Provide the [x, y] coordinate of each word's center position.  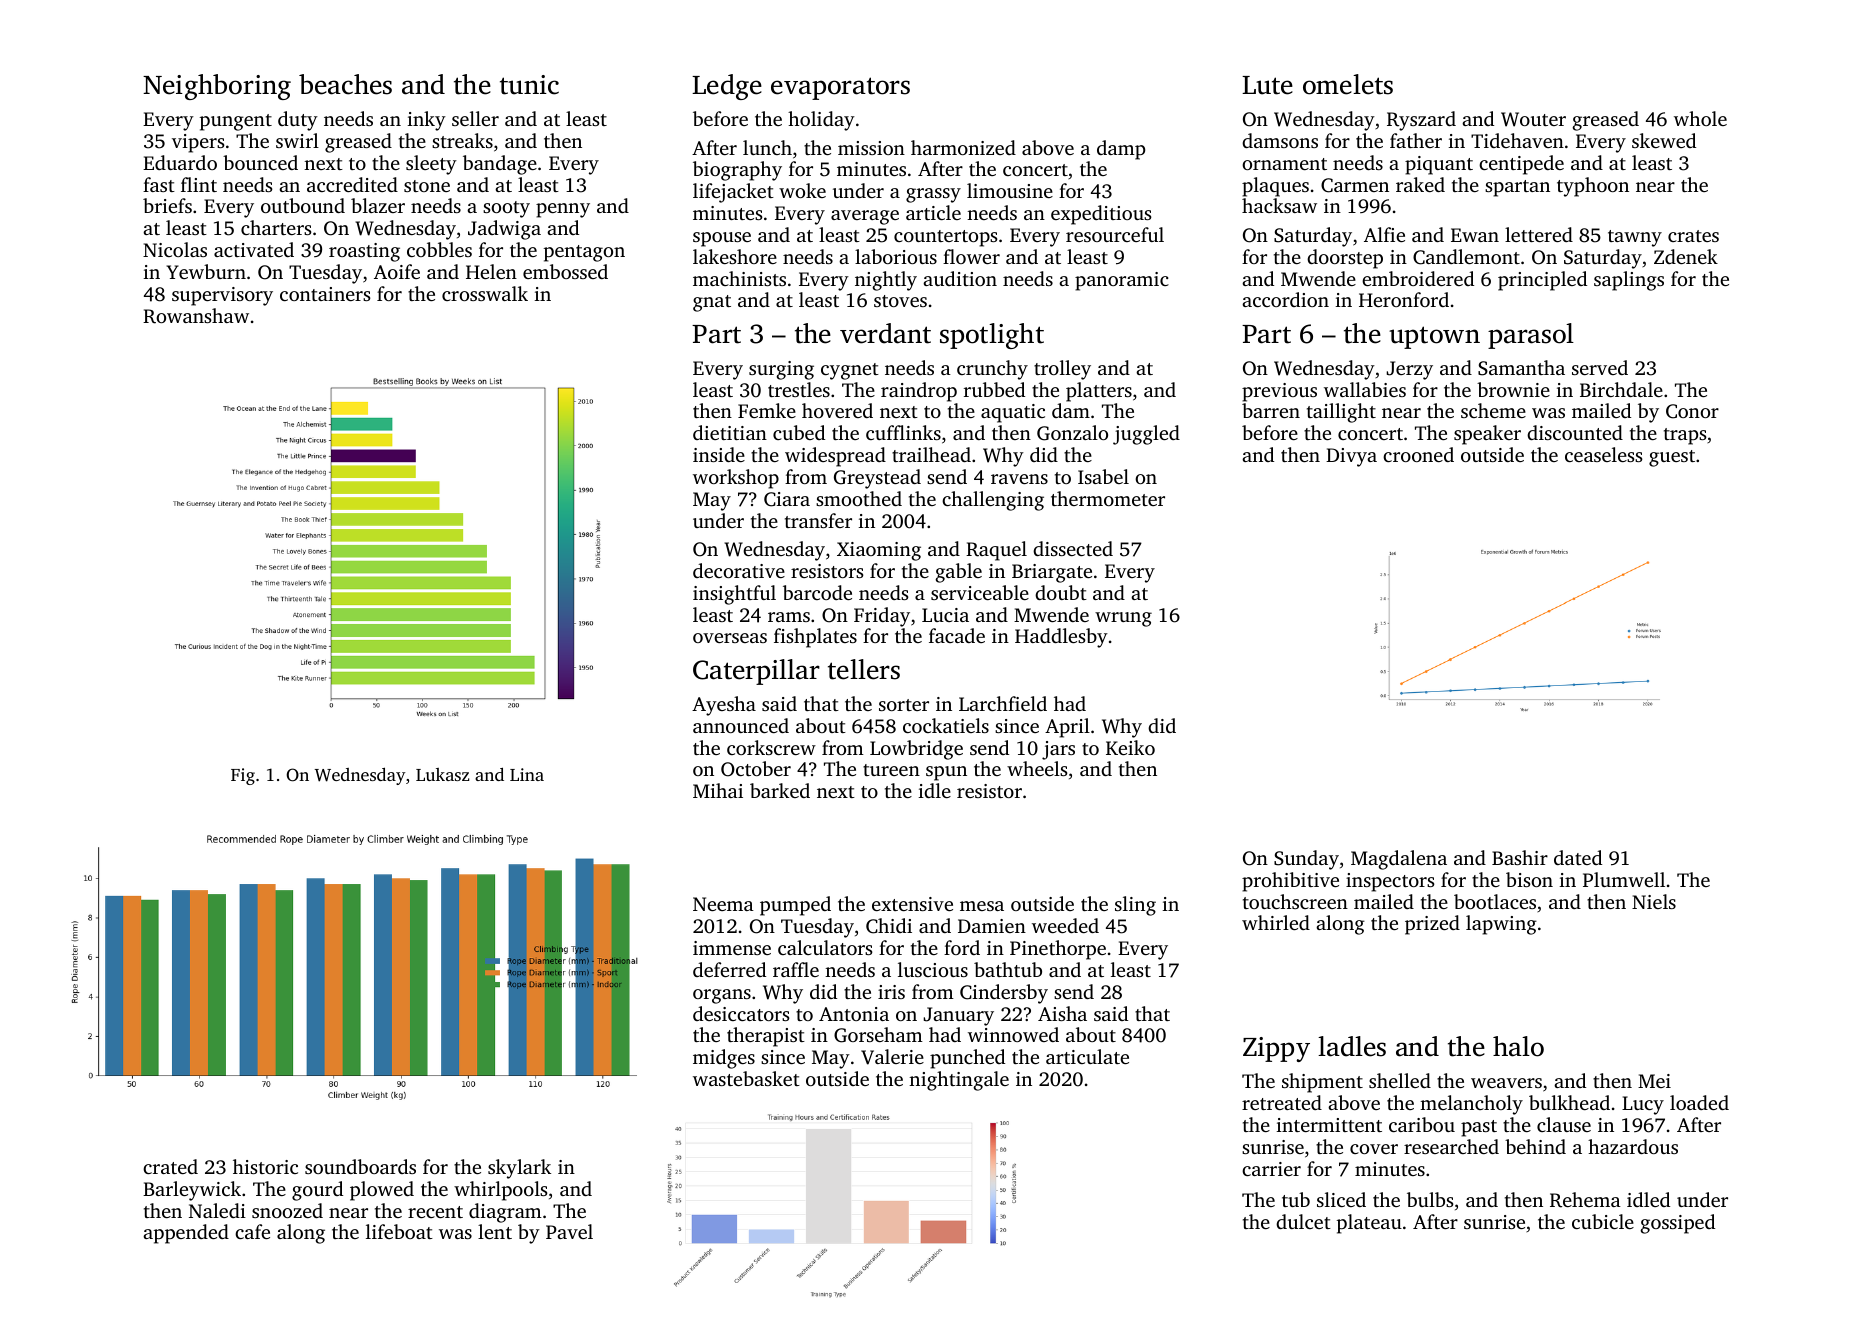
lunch [767, 147]
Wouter [1533, 119]
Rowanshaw [196, 316]
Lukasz [442, 774]
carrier [1271, 1169]
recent [435, 1212]
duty [298, 121]
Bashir [1520, 857]
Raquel [996, 551]
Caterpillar [756, 672]
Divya [1351, 457]
